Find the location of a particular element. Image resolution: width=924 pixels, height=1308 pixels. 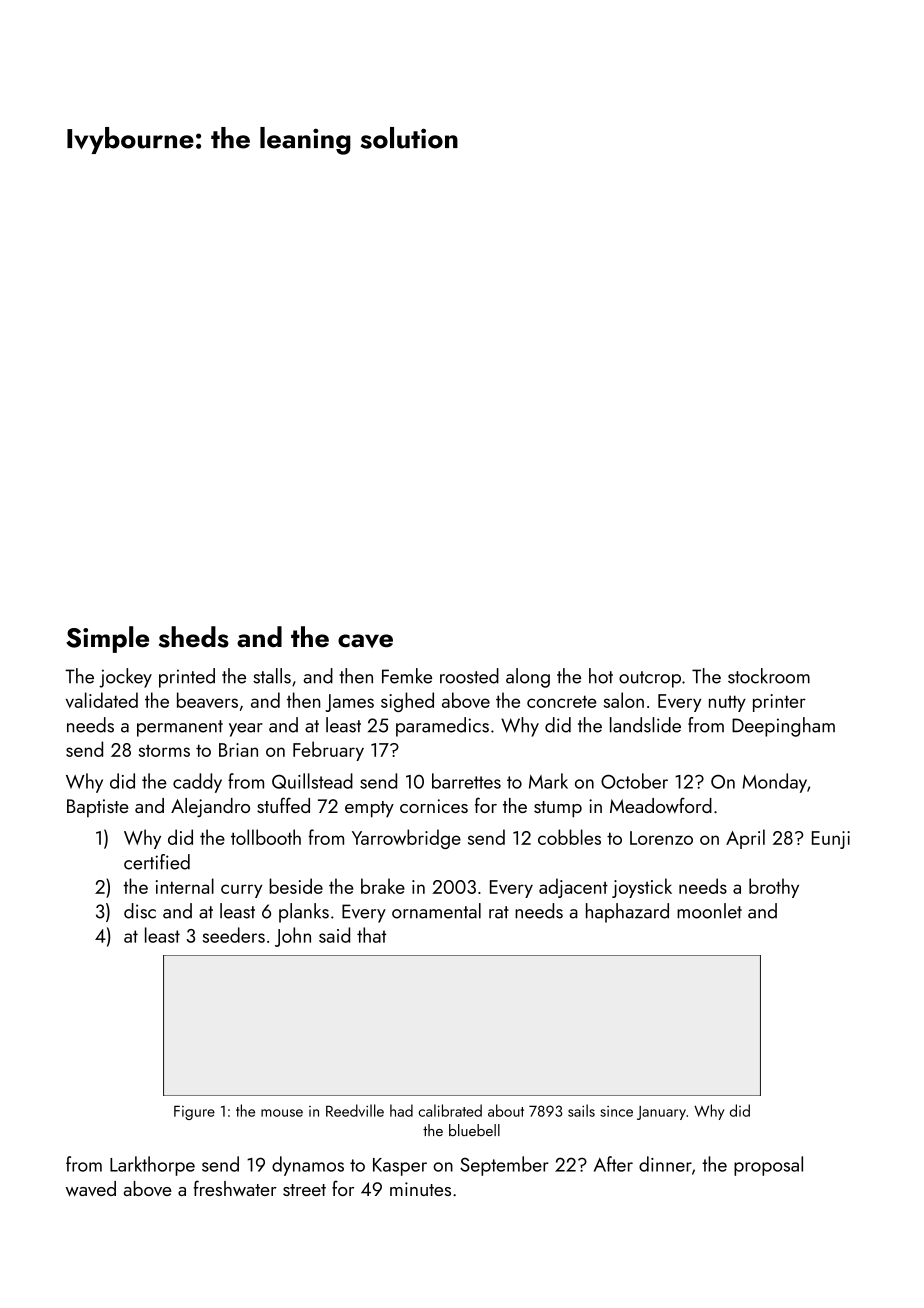

waved is located at coordinates (91, 1188).
